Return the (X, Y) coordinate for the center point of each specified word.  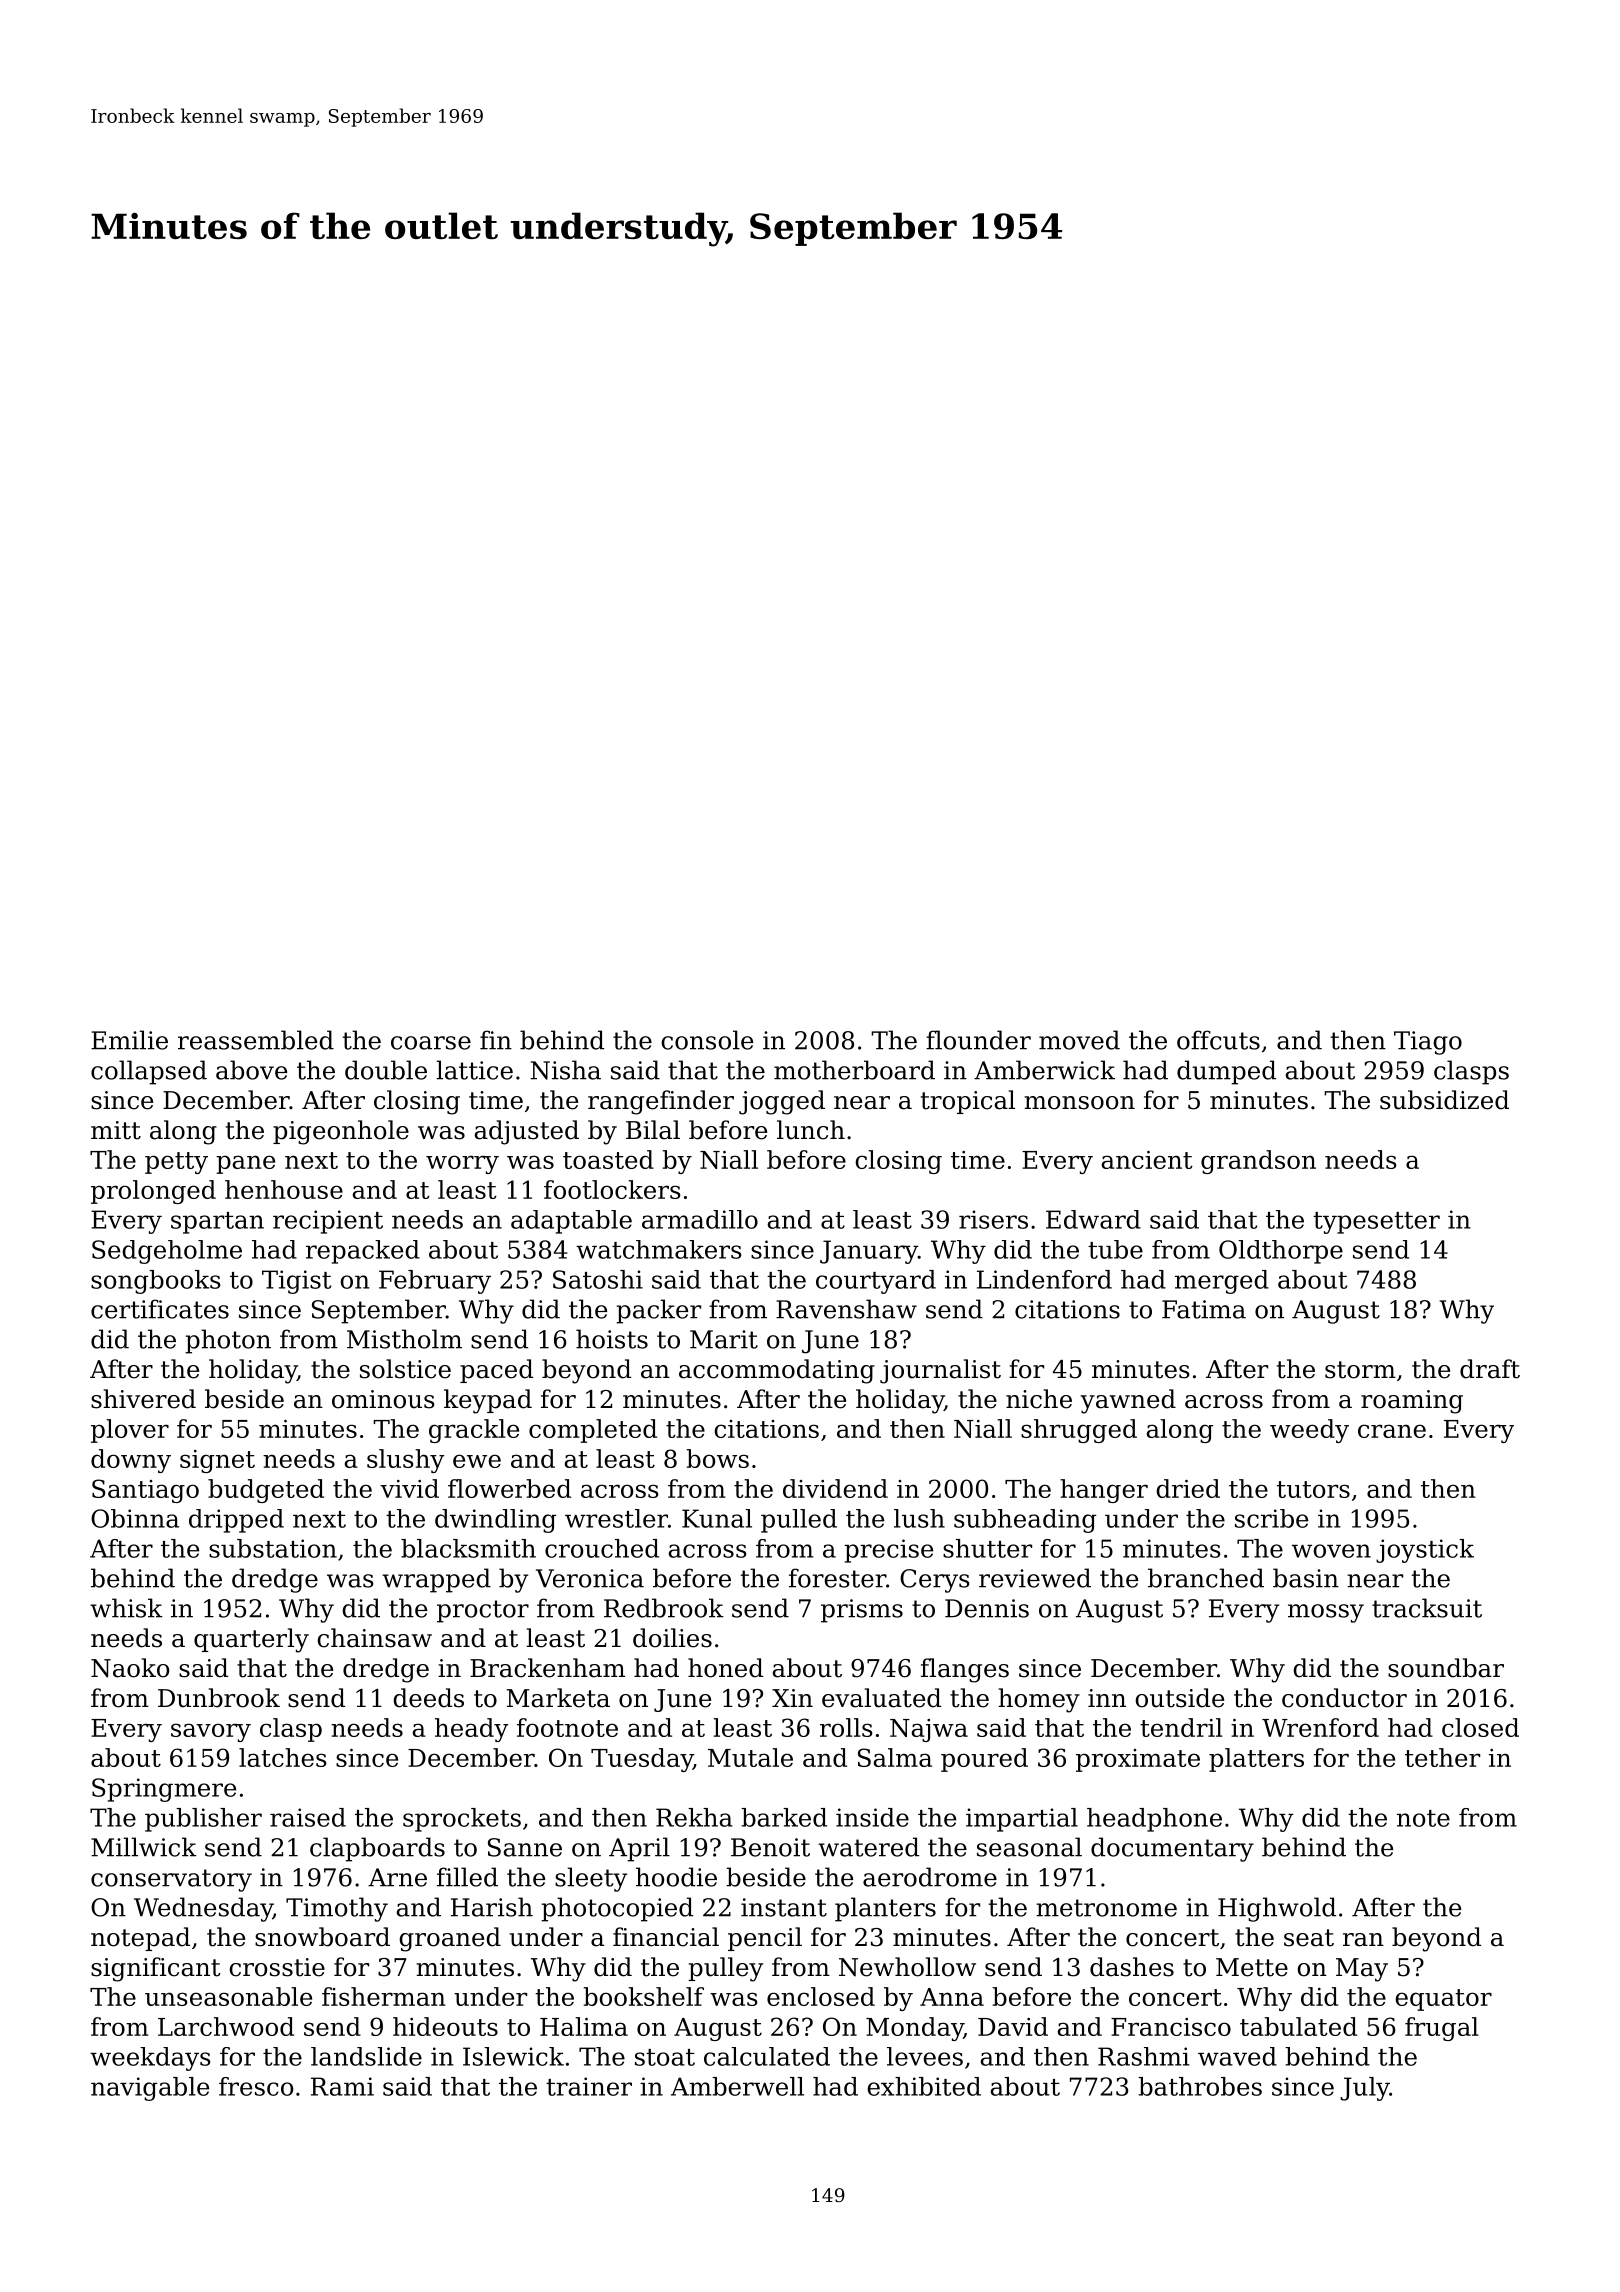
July (1365, 2089)
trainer (589, 2086)
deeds (428, 1698)
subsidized (1444, 1100)
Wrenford (1320, 1727)
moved (1079, 1040)
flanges (965, 1670)
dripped (236, 1521)
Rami (342, 2086)
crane (1392, 1431)
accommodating (777, 1371)
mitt (116, 1130)
